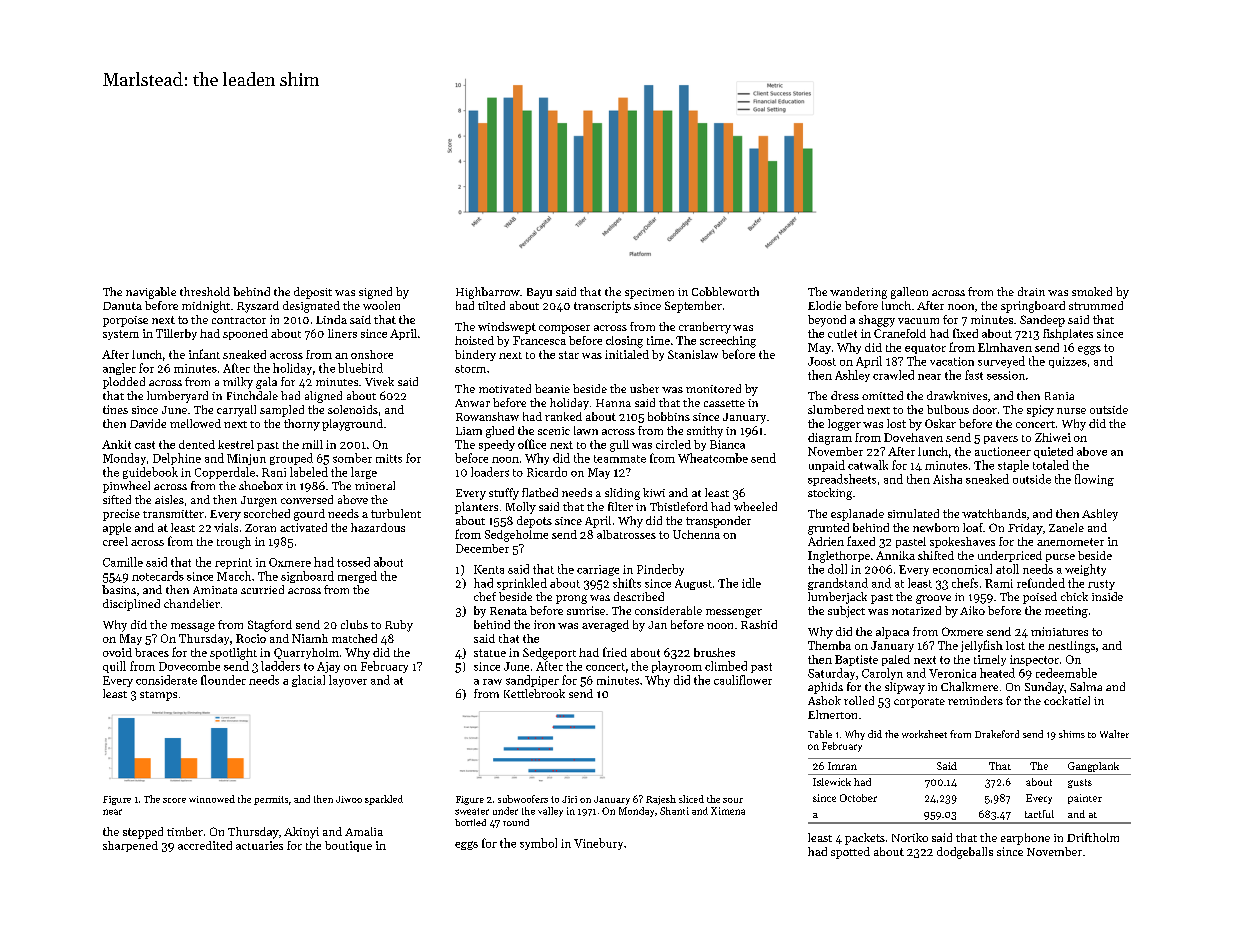  What do you see at coordinates (826, 541) in the screenshot?
I see `Adrien` at bounding box center [826, 541].
